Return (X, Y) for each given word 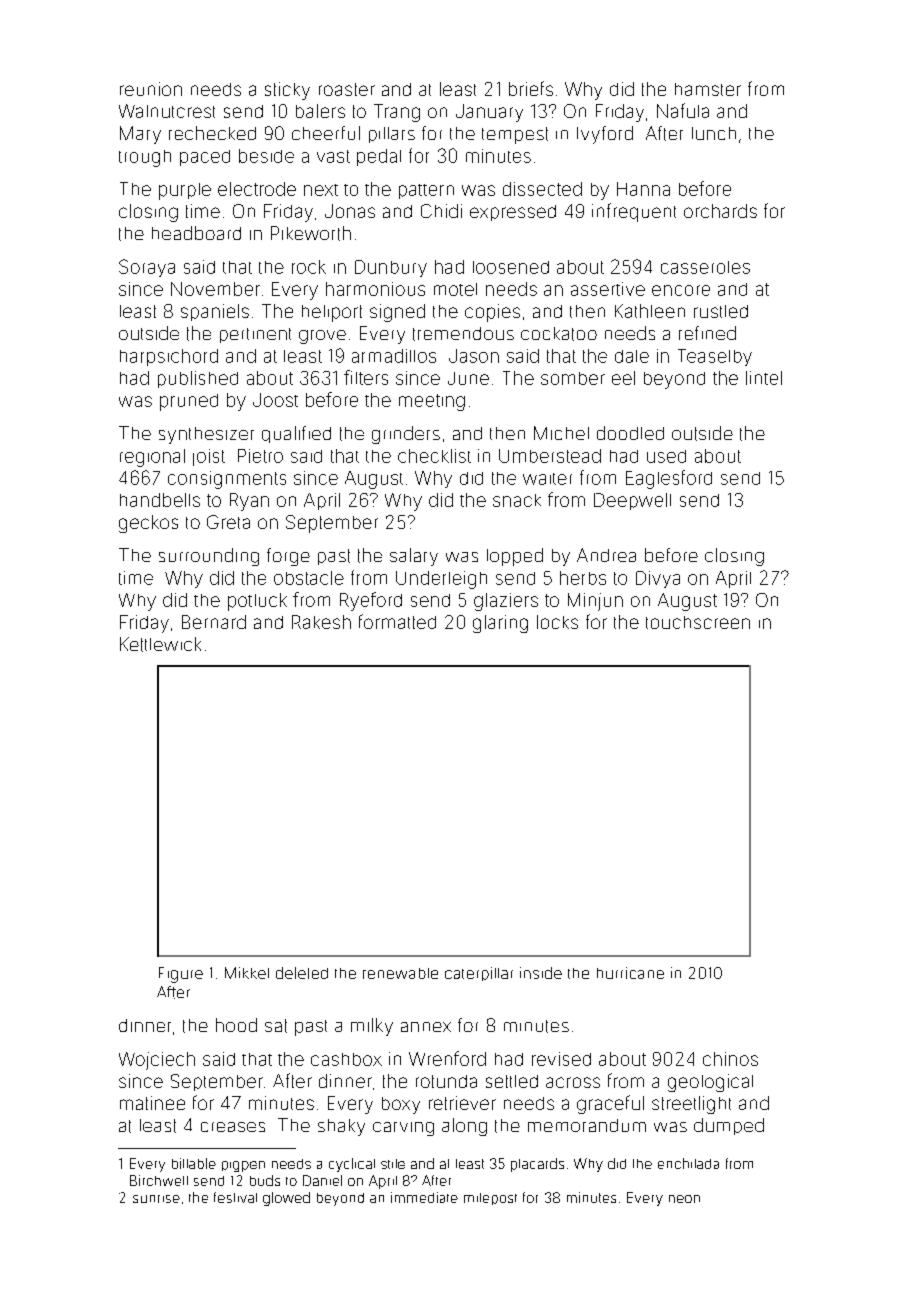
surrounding (209, 557)
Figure (181, 975)
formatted (397, 621)
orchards (720, 211)
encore (681, 290)
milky (372, 1027)
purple (185, 191)
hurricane (630, 973)
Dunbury (391, 268)
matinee (152, 1103)
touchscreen (698, 622)
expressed (513, 213)
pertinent (255, 335)
